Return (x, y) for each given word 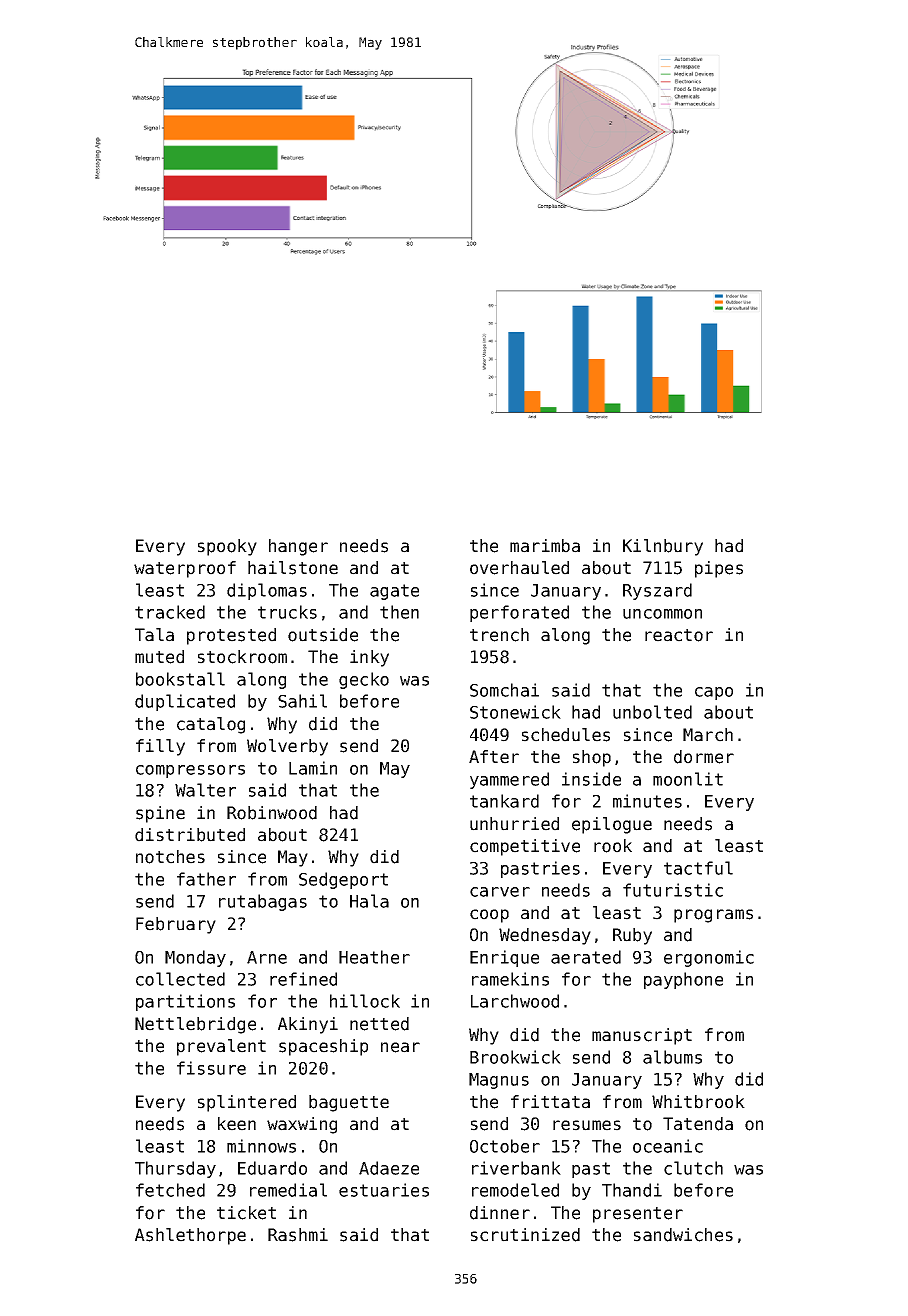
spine (160, 814)
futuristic (673, 890)
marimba (545, 546)
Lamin (313, 768)
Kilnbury (663, 547)
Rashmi (298, 1235)
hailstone (293, 568)
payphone (683, 980)
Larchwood (515, 1001)
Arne (267, 957)
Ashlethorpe (190, 1236)
